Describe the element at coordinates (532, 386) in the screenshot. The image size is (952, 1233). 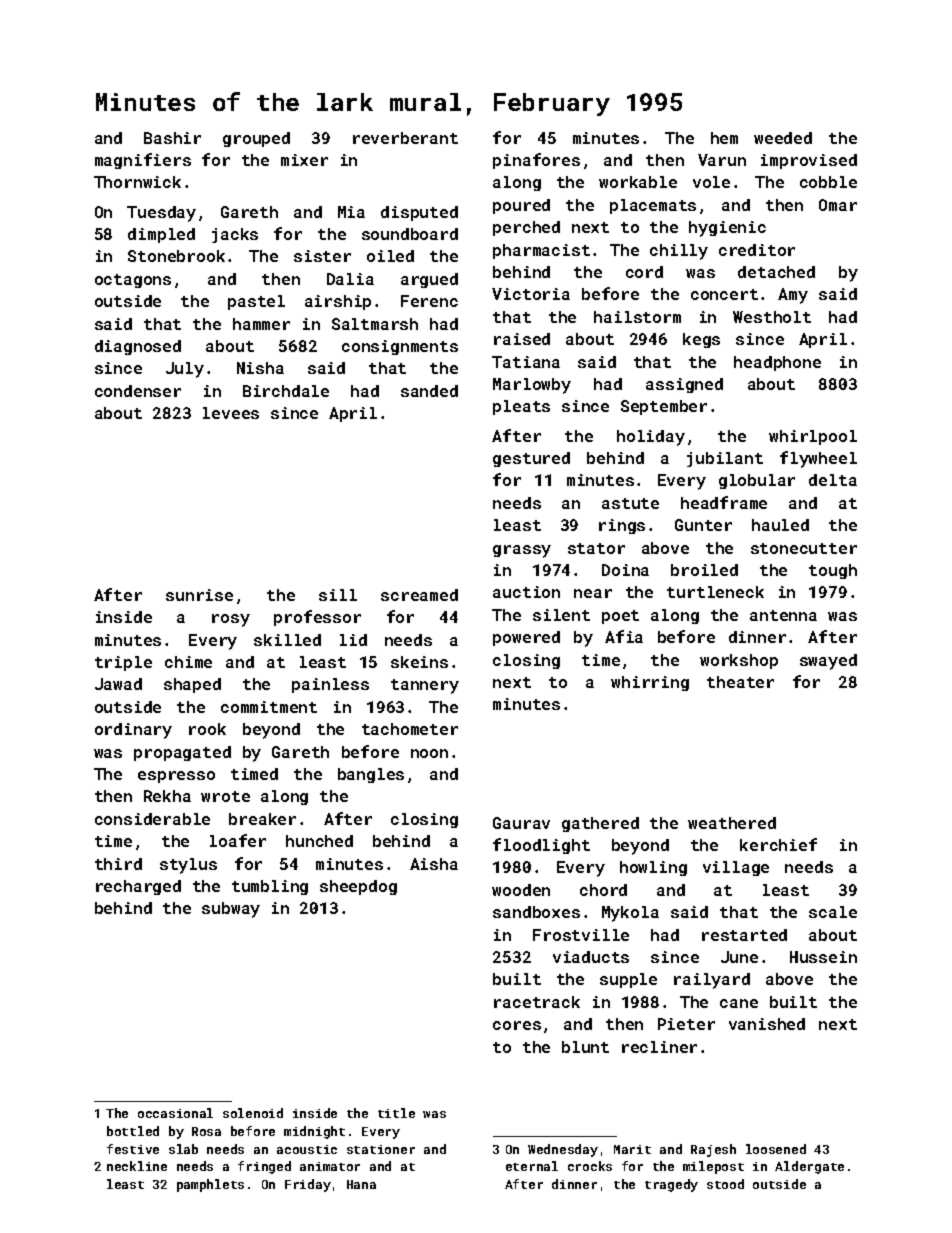
I see `Marlowby` at that location.
